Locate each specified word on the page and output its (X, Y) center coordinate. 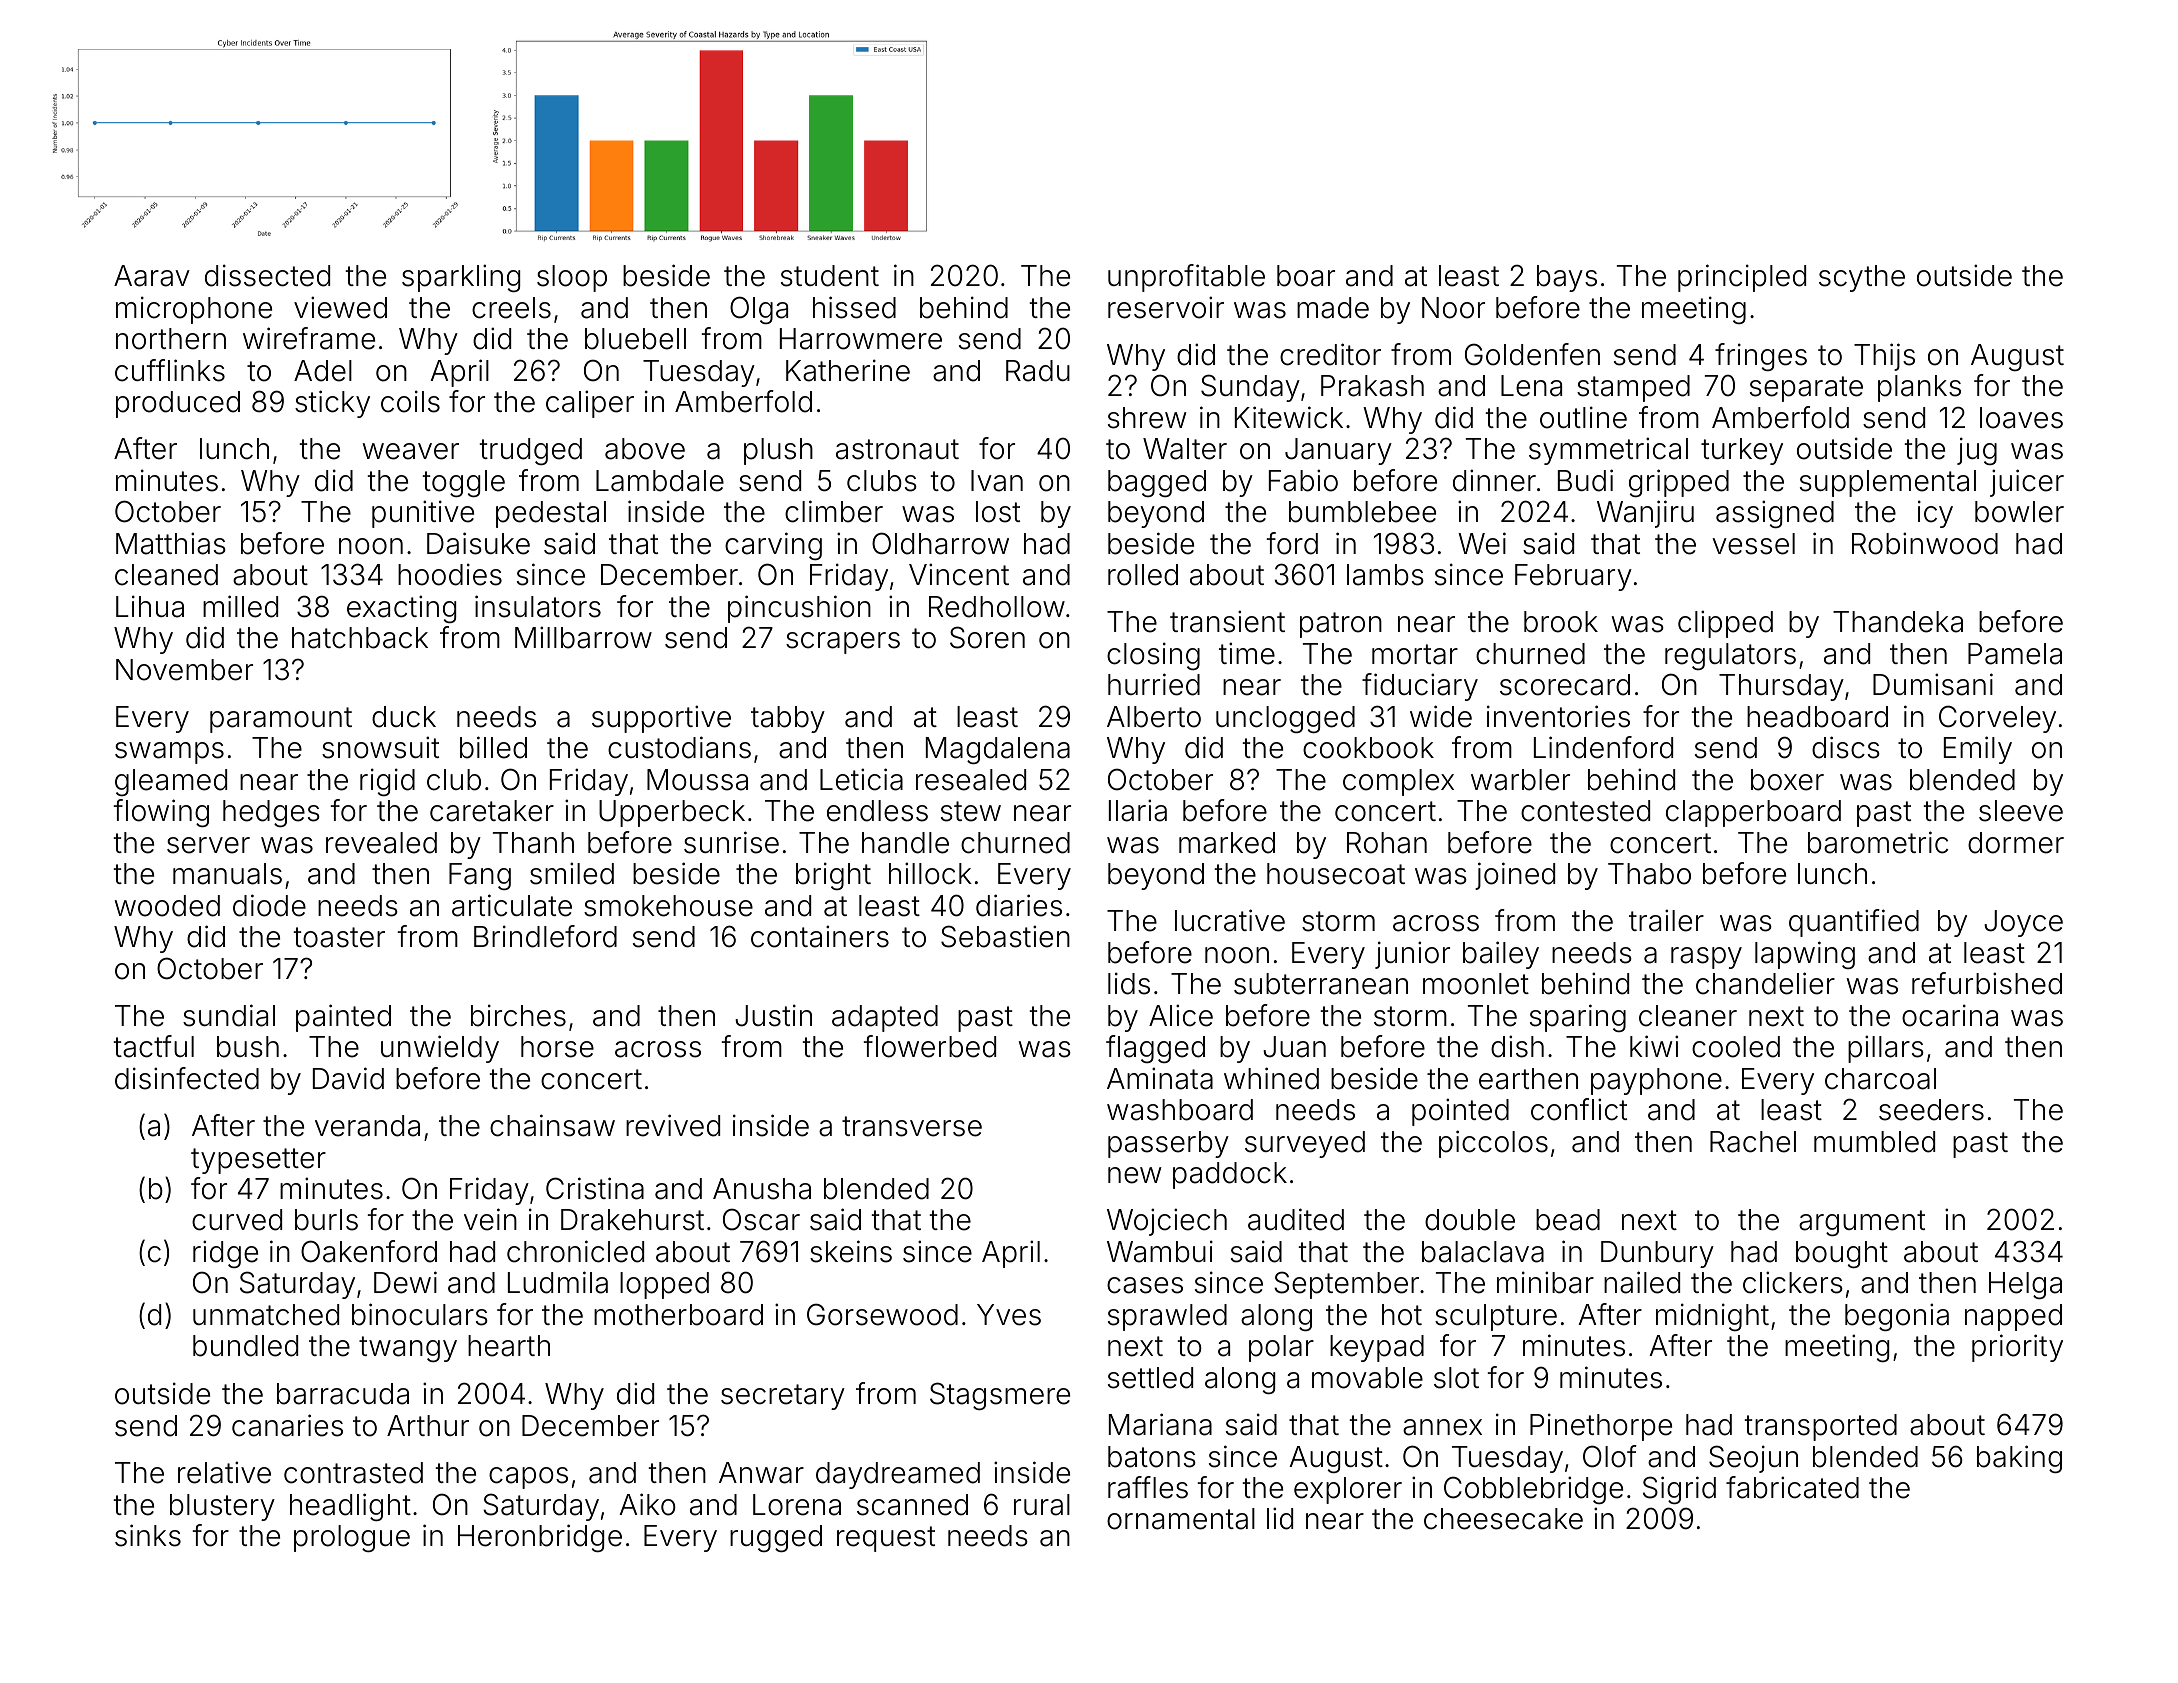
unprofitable (1186, 278)
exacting (401, 609)
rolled (1143, 575)
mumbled (1874, 1142)
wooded (167, 906)
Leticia (861, 779)
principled (1742, 278)
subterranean (1321, 984)
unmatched (266, 1315)
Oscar (761, 1219)
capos (528, 1478)
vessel (1753, 544)
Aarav (152, 276)
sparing (1578, 1018)
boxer (1787, 780)
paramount (281, 720)
